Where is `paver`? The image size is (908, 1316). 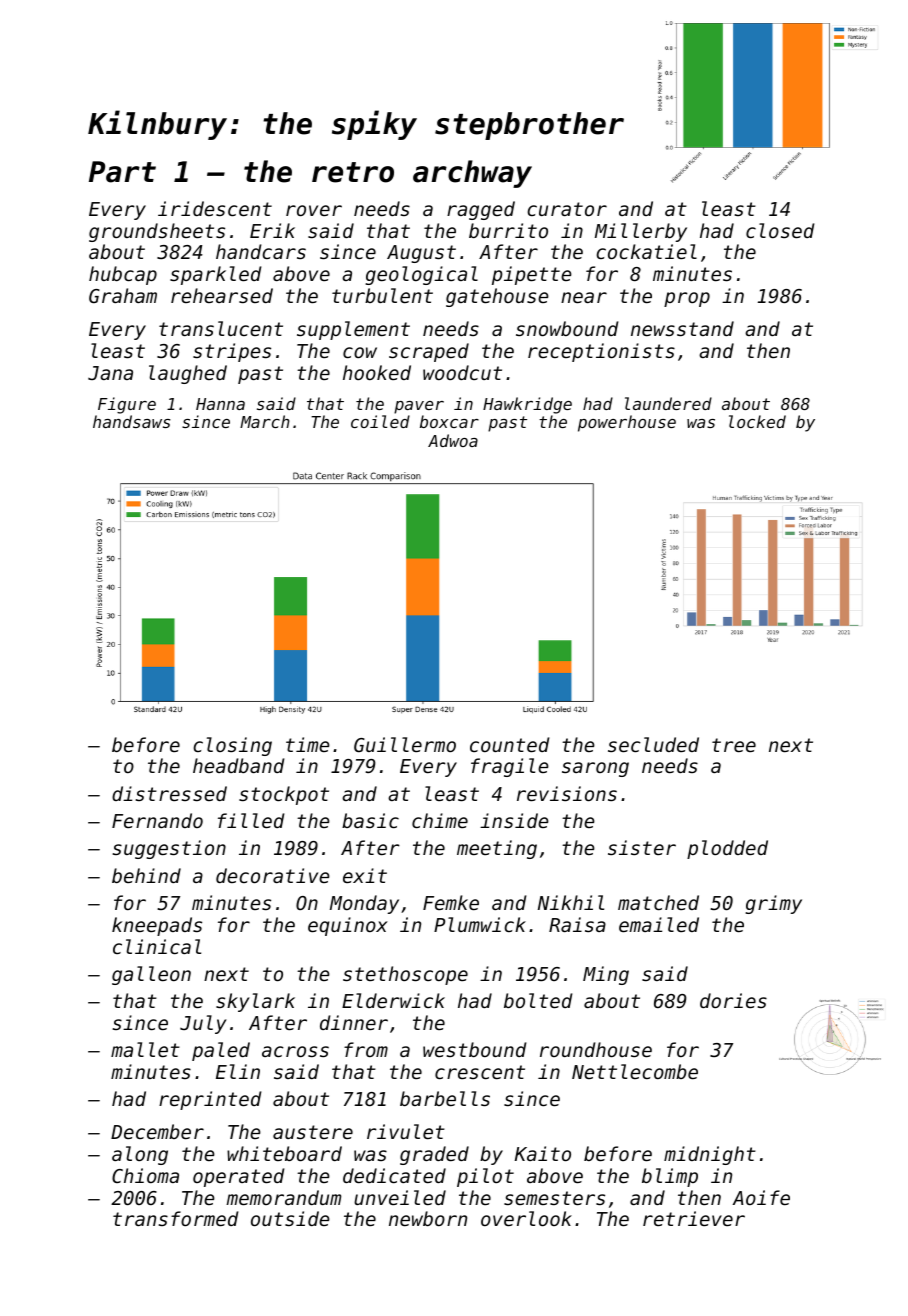
paver is located at coordinates (419, 407).
